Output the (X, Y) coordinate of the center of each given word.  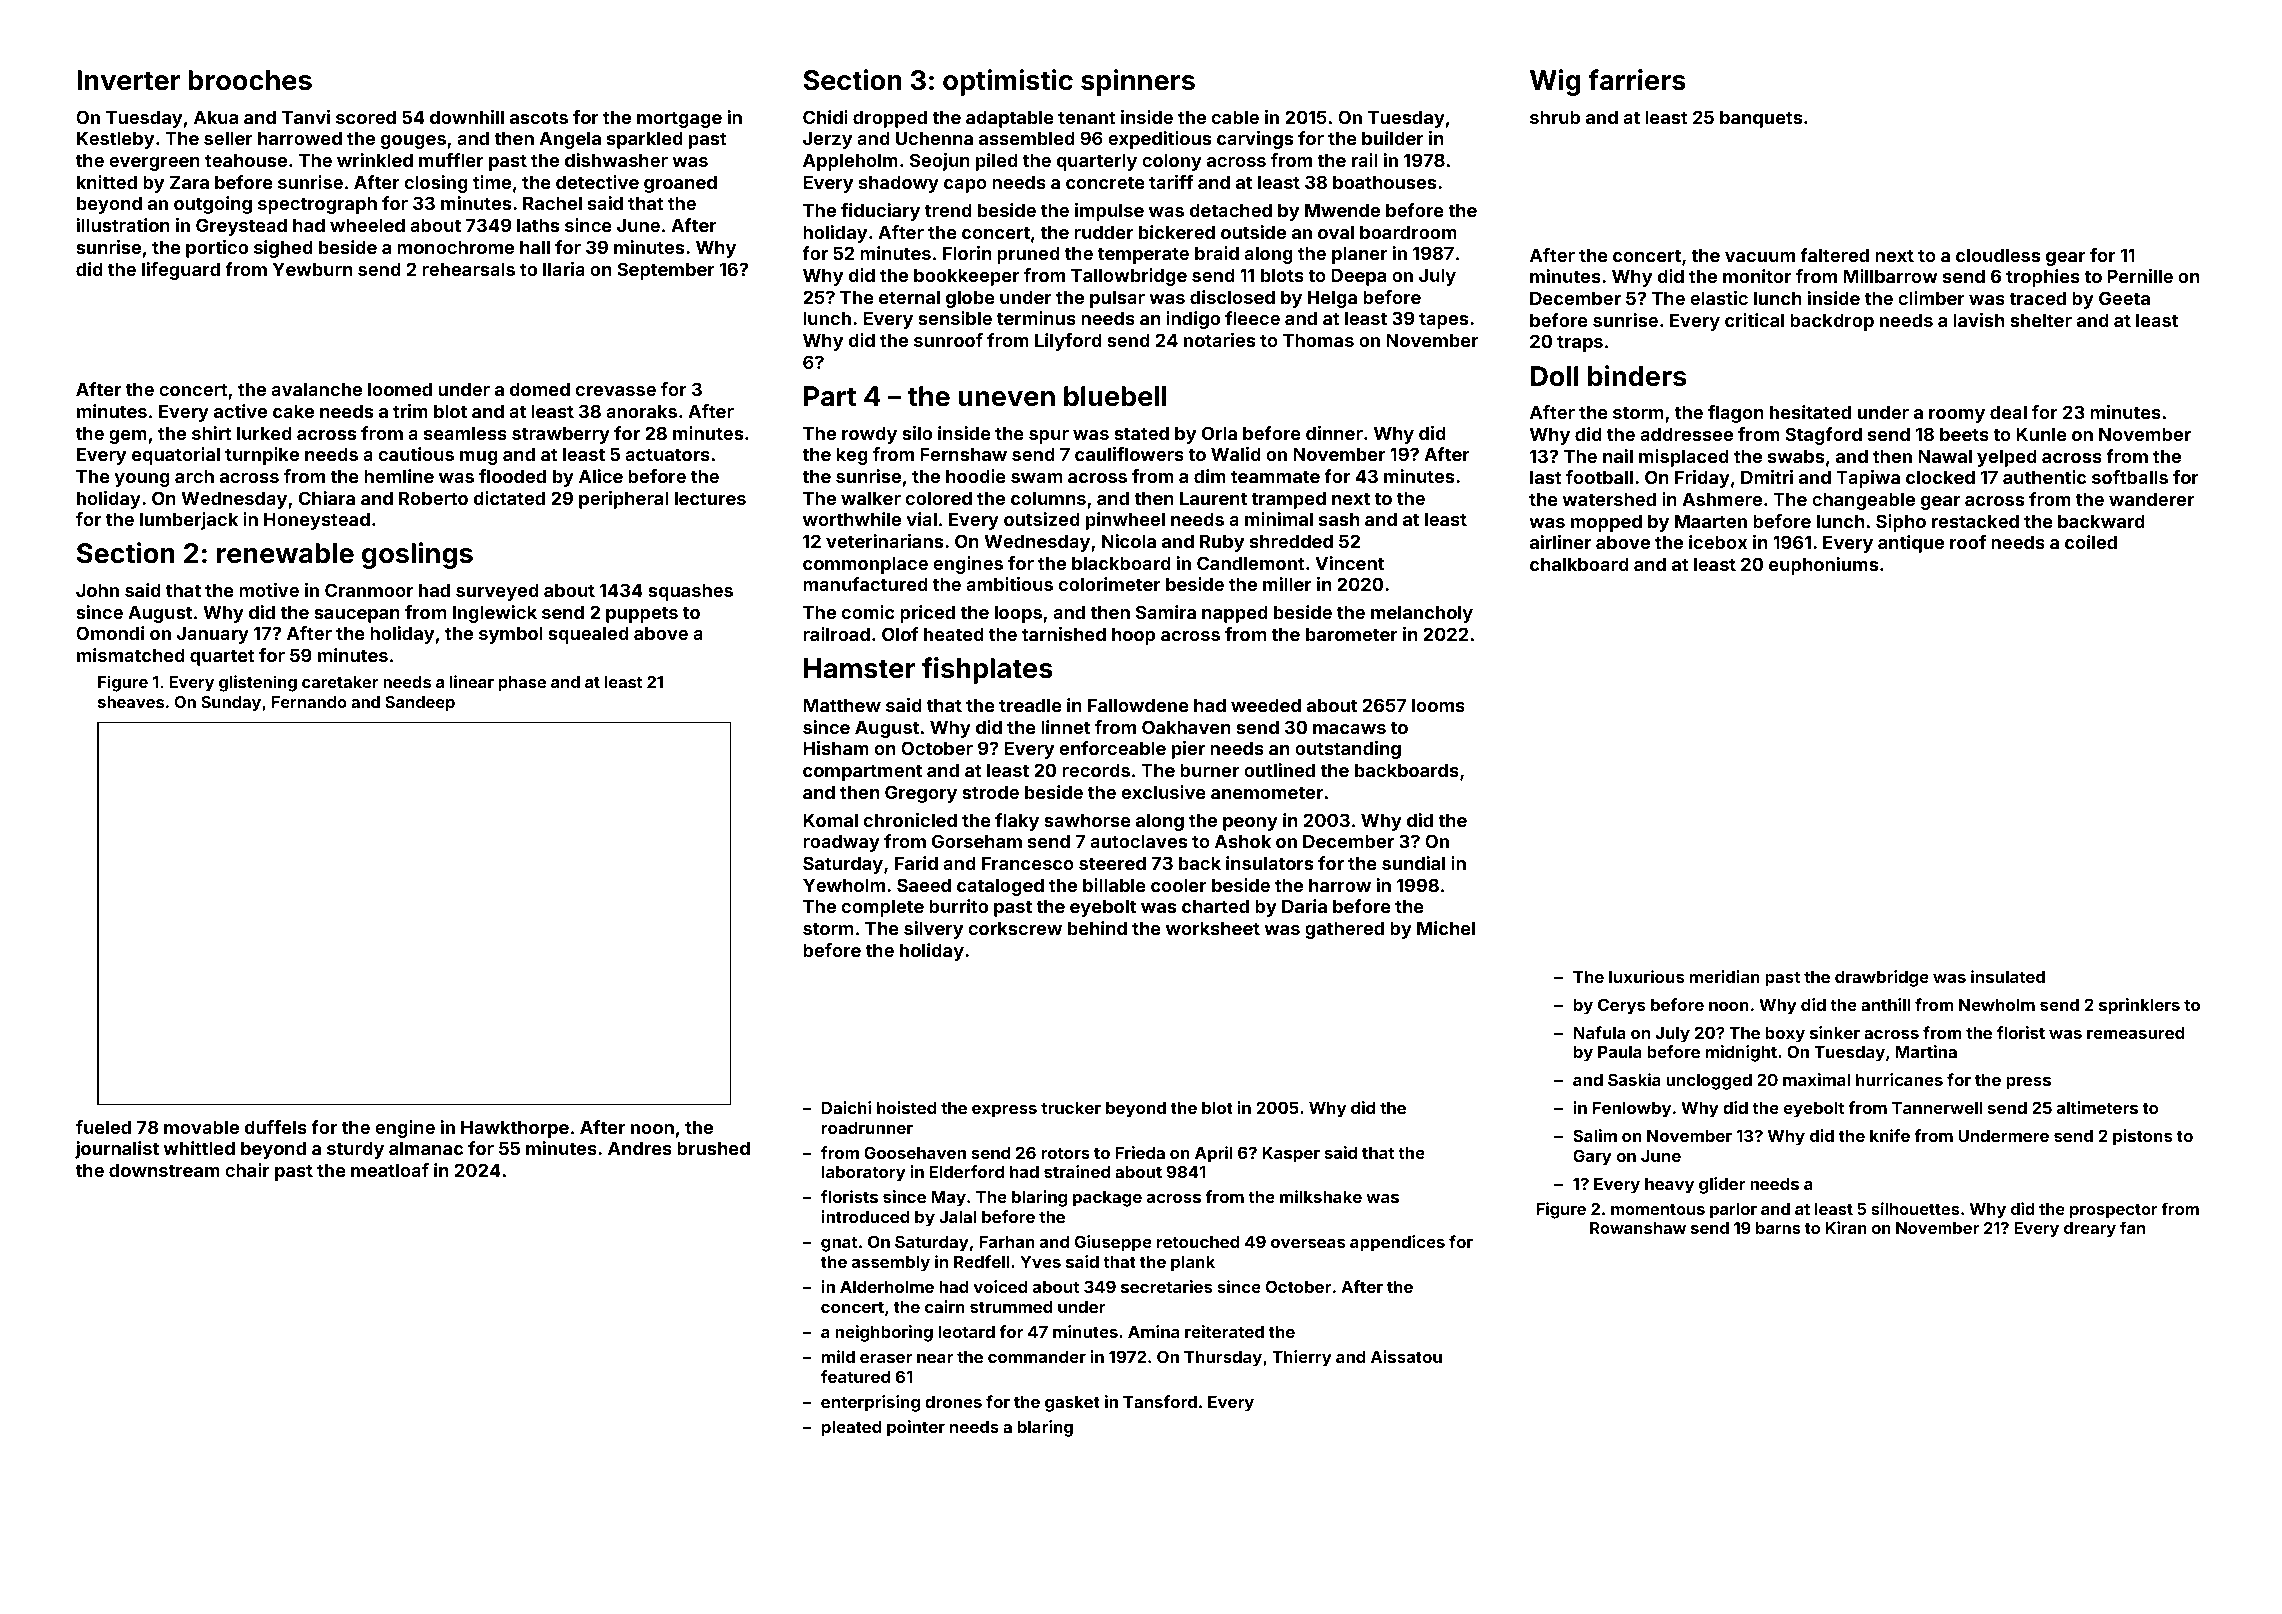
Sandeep (420, 704)
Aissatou (1406, 1356)
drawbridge (1882, 978)
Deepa (1358, 277)
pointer (916, 1428)
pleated (852, 1429)
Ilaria (564, 269)
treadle (1030, 705)
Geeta (2124, 298)
